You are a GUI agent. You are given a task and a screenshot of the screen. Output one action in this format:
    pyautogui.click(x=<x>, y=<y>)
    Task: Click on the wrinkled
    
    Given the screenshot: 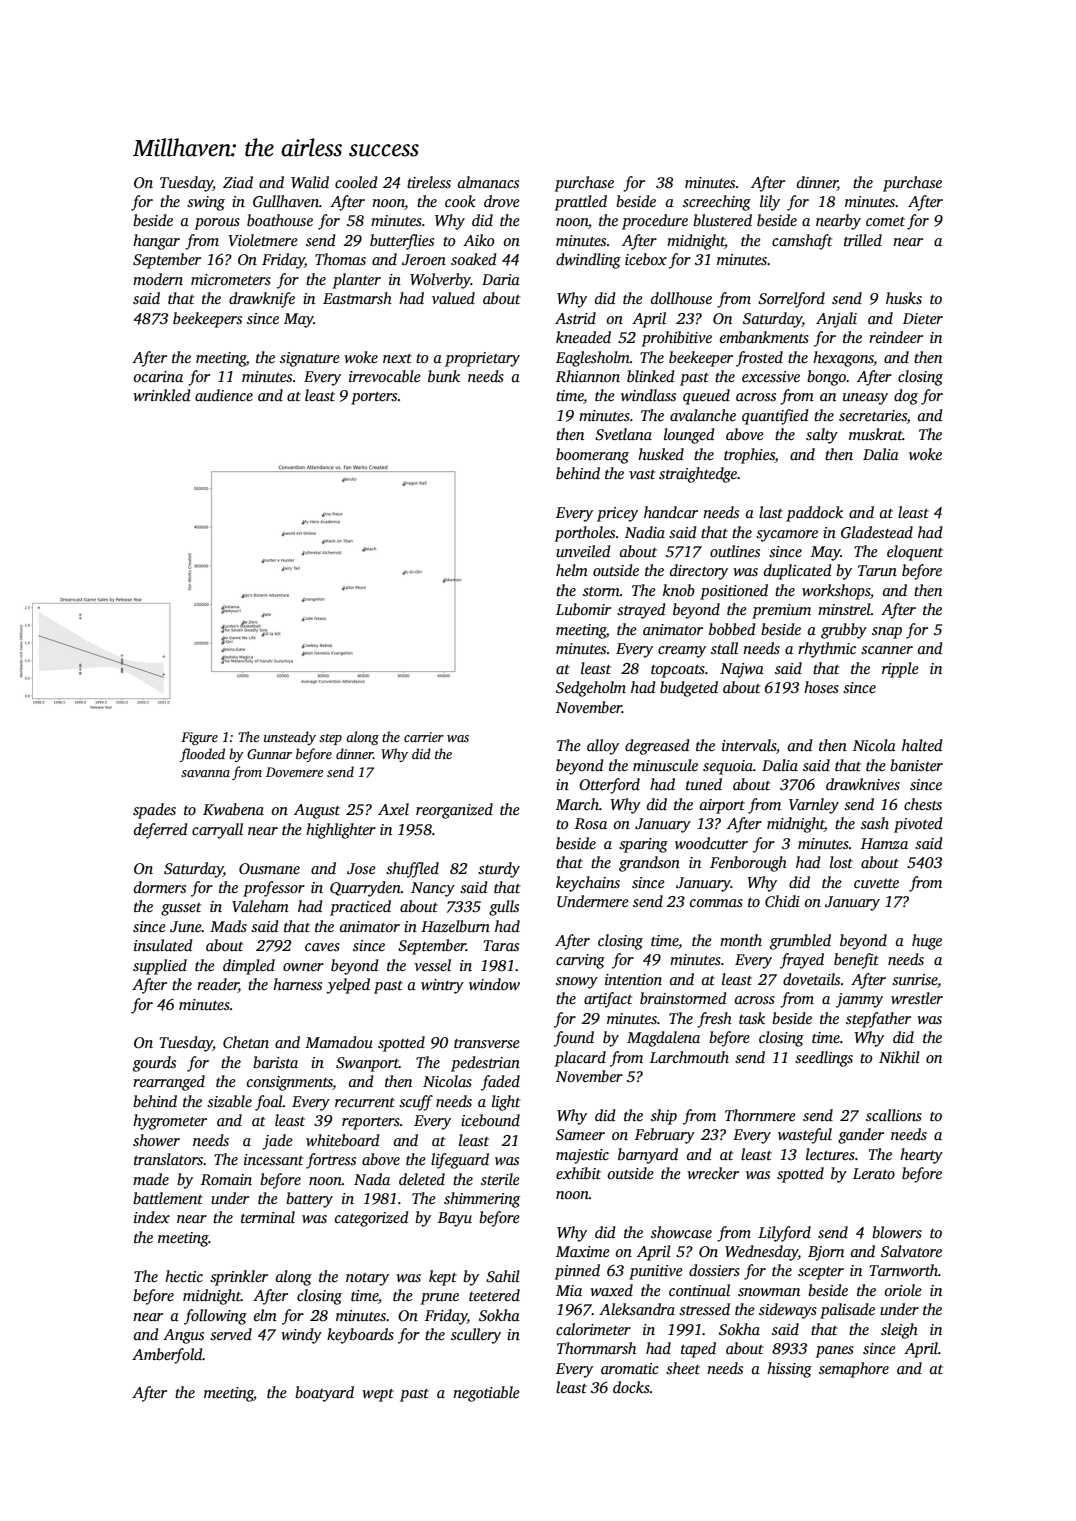 What is the action you would take?
    pyautogui.click(x=162, y=395)
